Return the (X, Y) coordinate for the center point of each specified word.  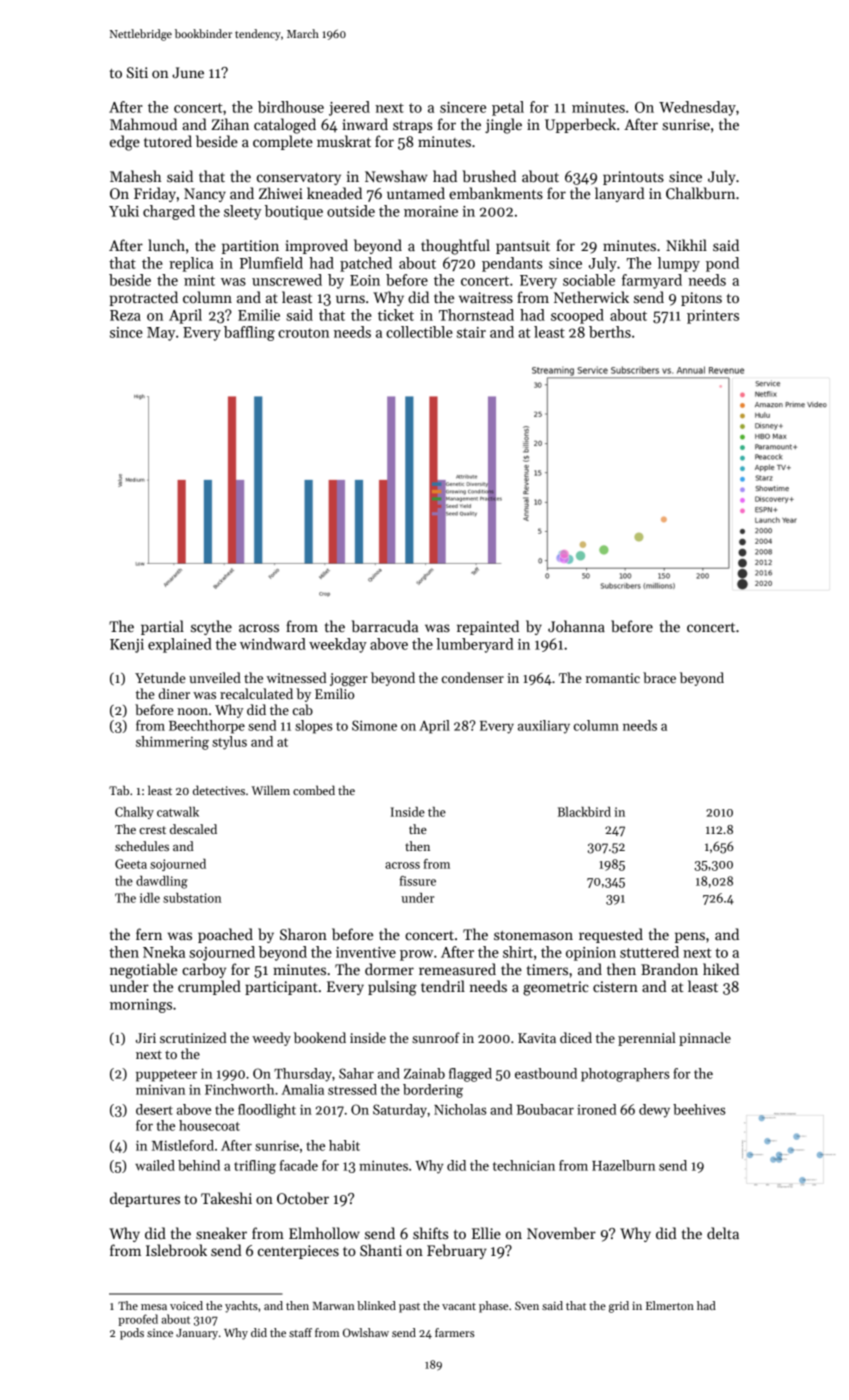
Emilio (334, 693)
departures (145, 1199)
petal (508, 108)
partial (162, 627)
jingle (503, 126)
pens (690, 937)
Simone (374, 725)
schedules (142, 846)
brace (659, 677)
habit (344, 1145)
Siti (137, 72)
